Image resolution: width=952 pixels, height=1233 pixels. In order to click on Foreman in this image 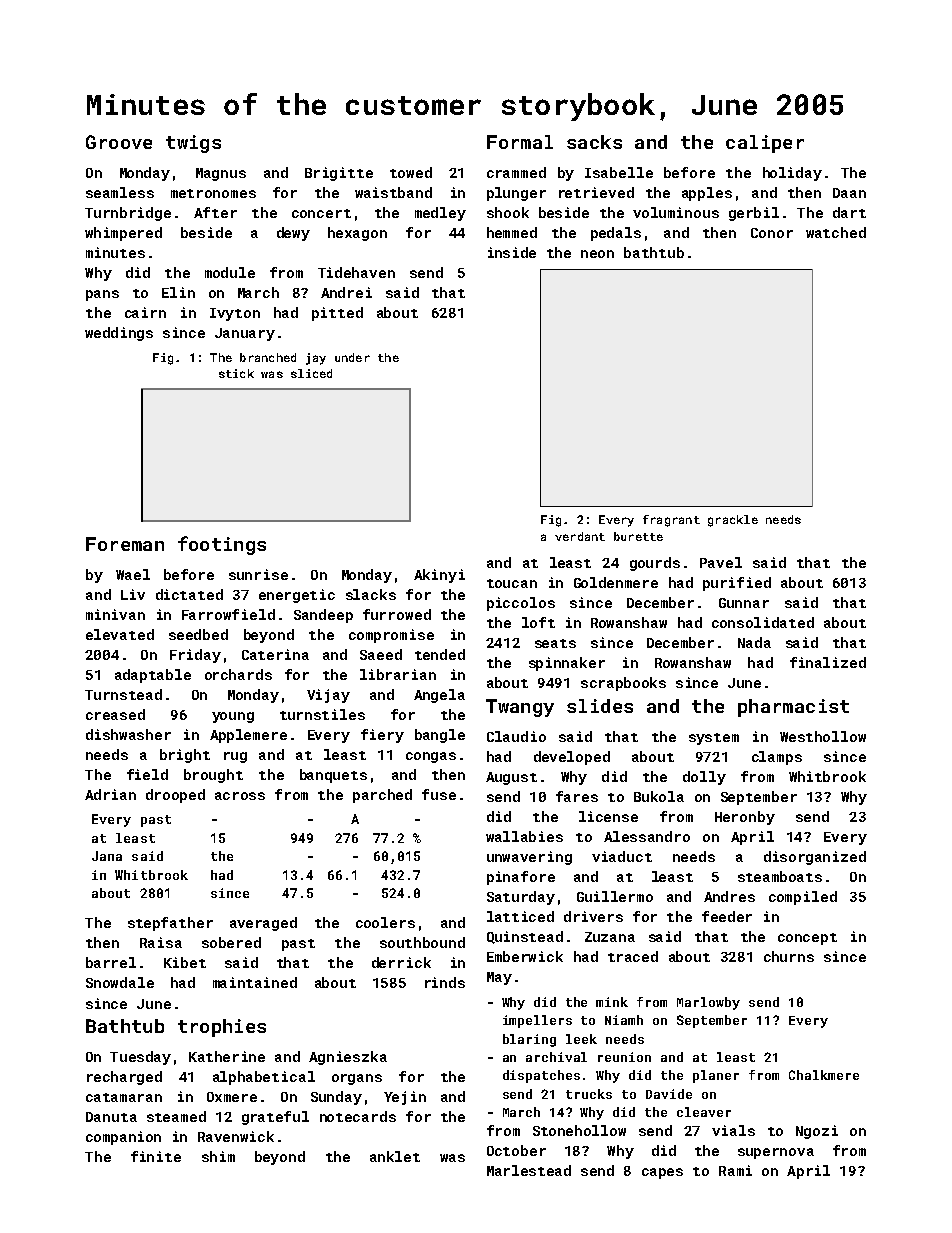, I will do `click(125, 544)`.
